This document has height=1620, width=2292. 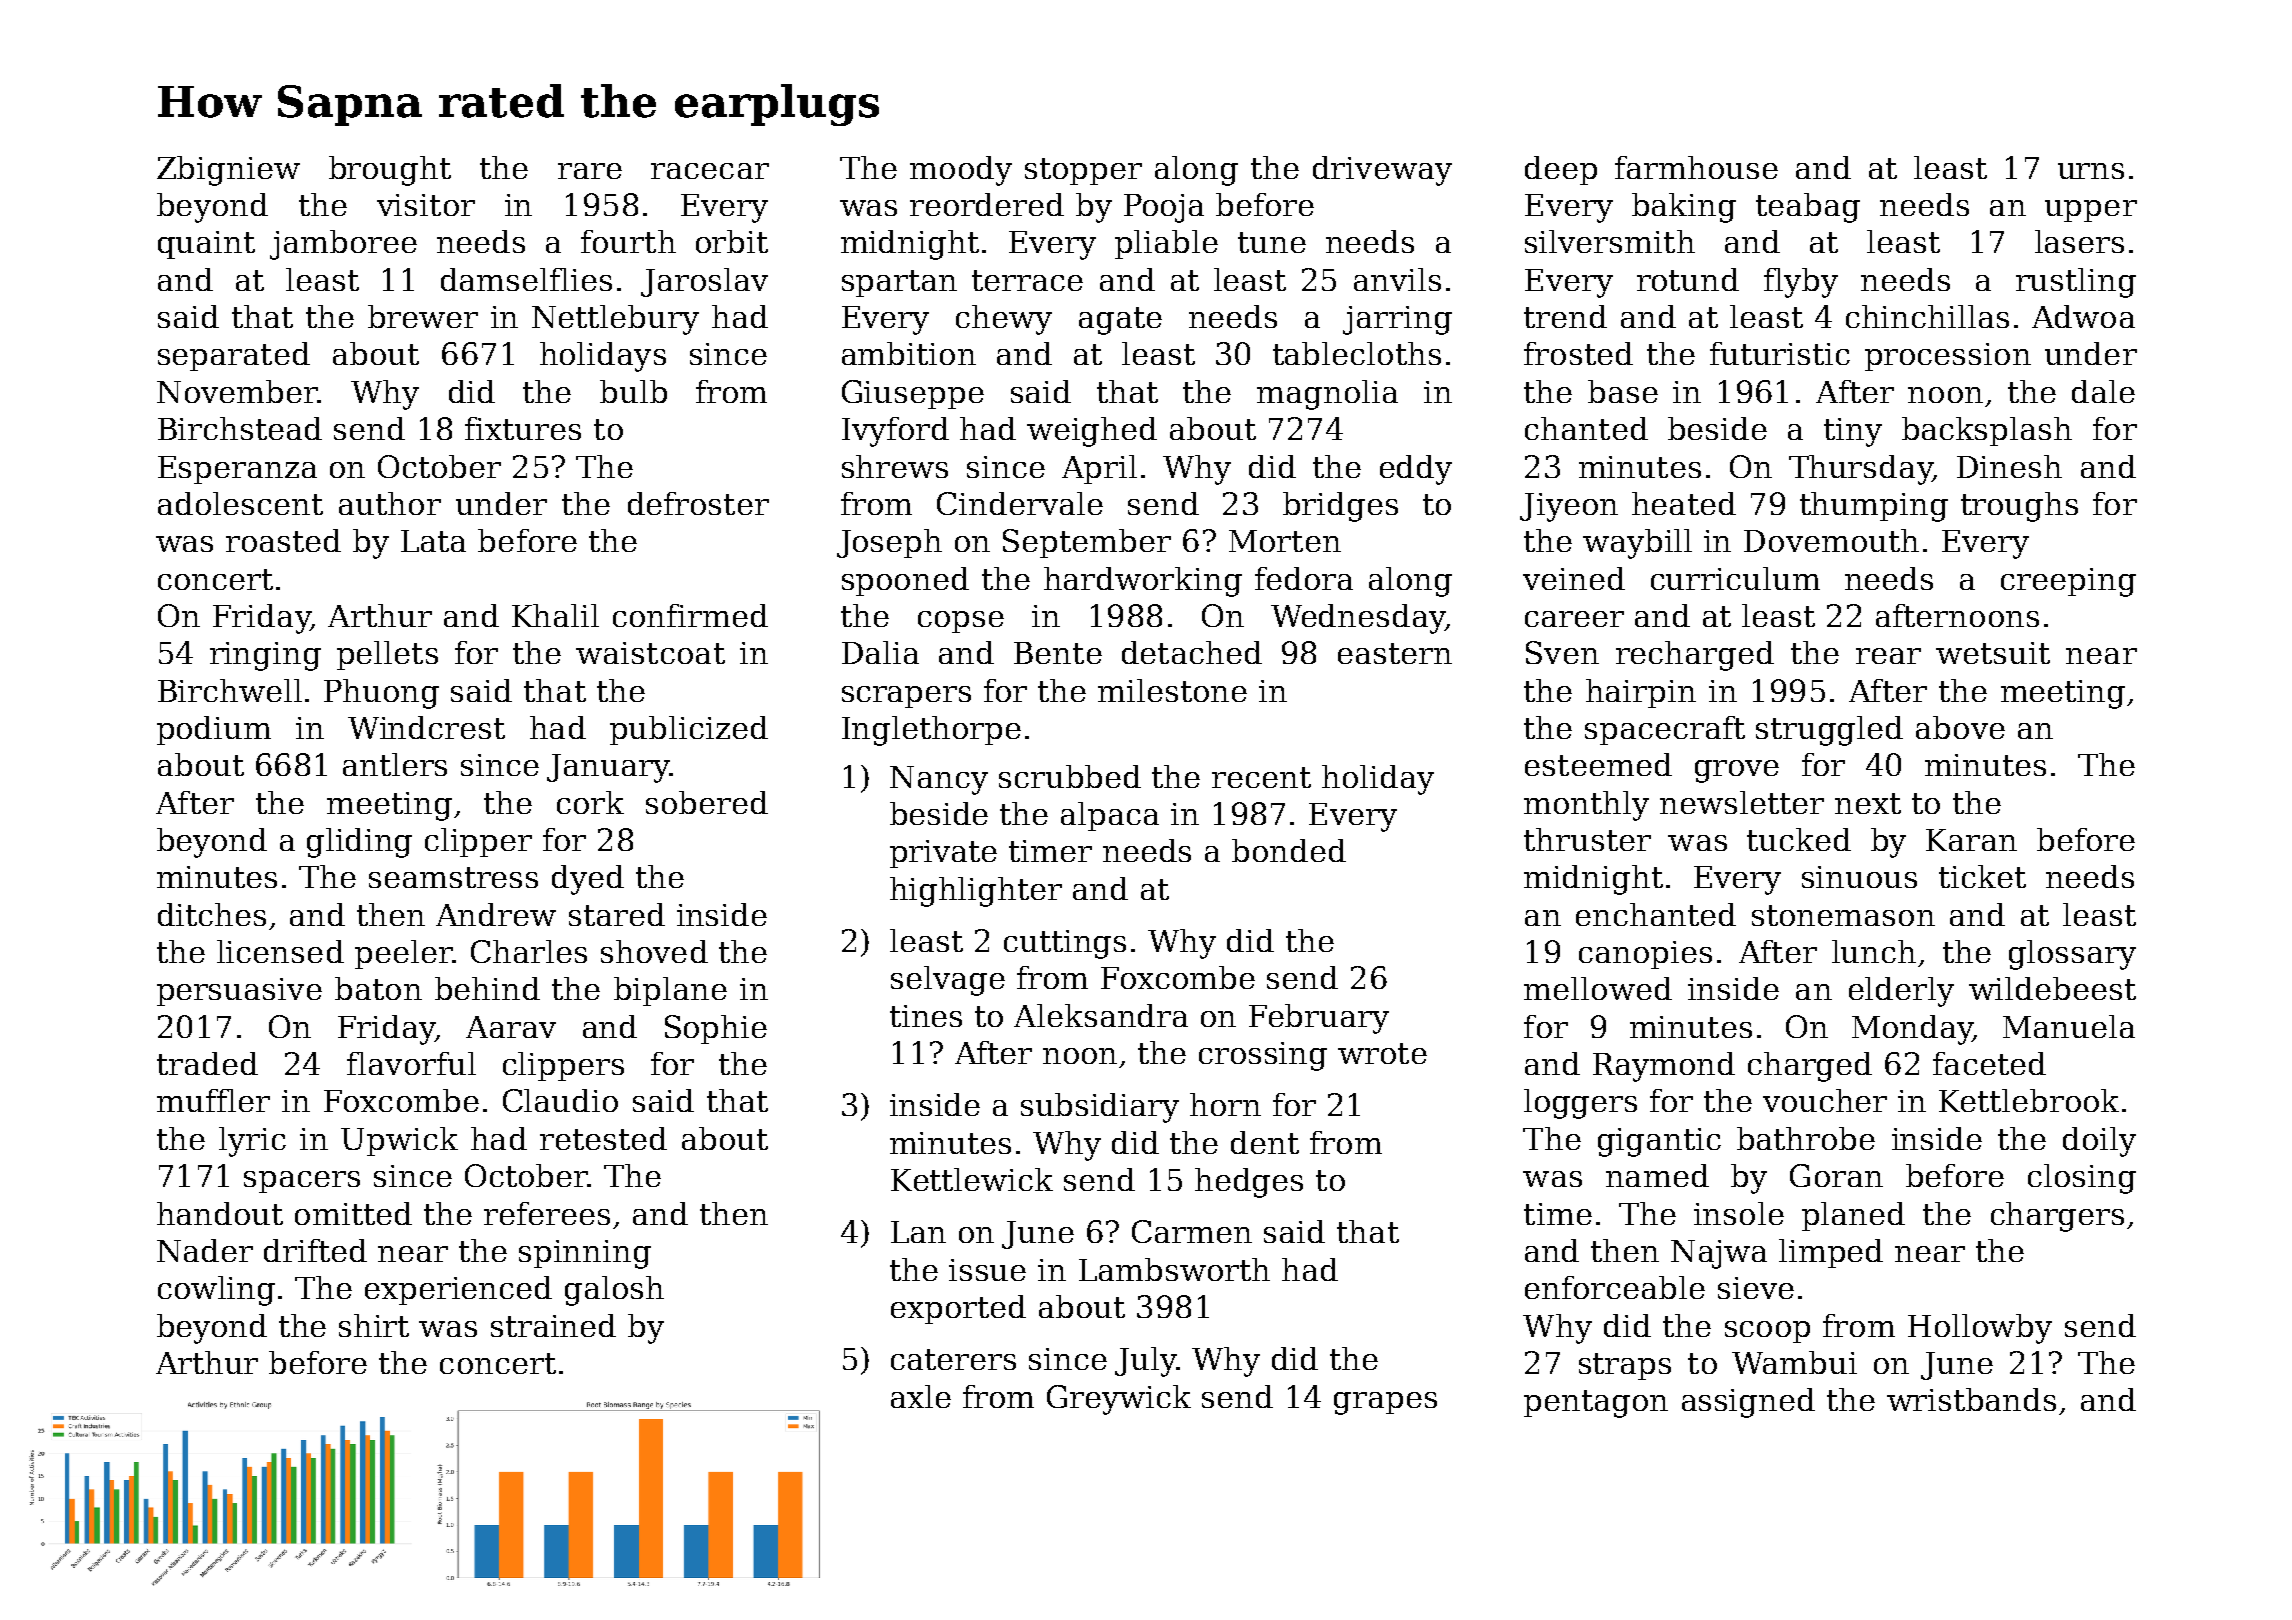 What do you see at coordinates (628, 241) in the document?
I see `fourth` at bounding box center [628, 241].
